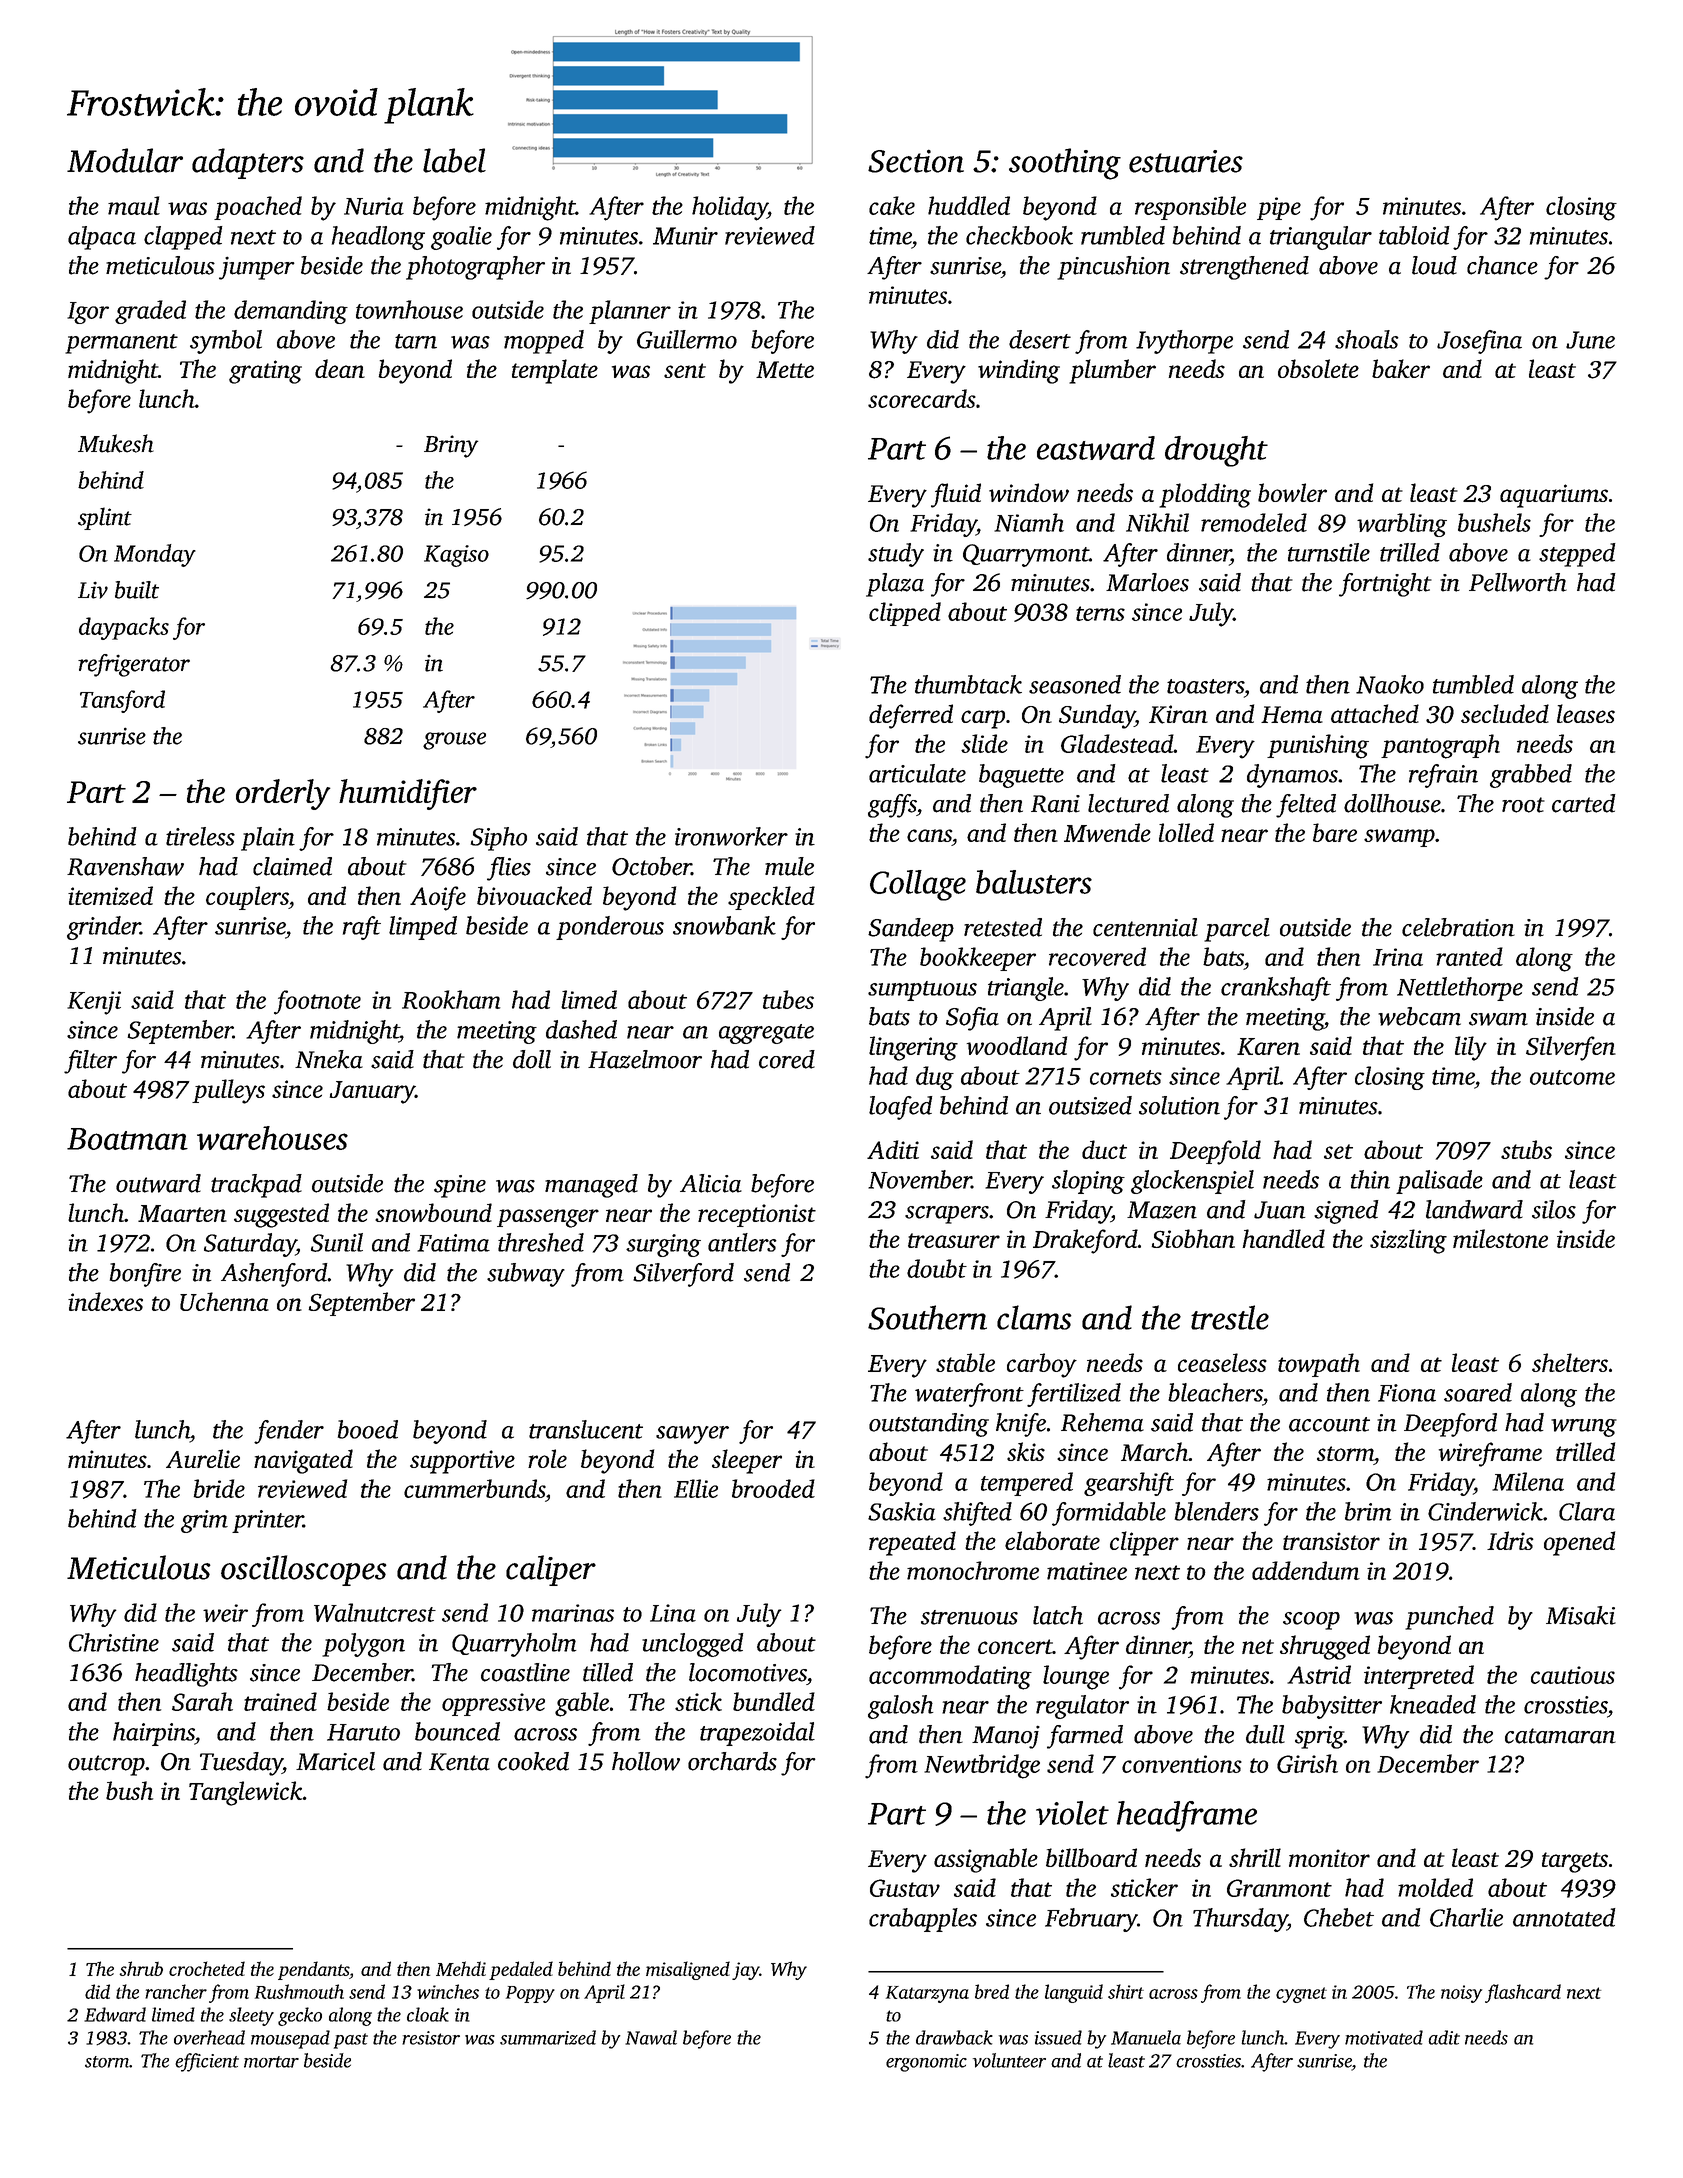 The image size is (1683, 2178). What do you see at coordinates (158, 1183) in the page?
I see `outward` at bounding box center [158, 1183].
